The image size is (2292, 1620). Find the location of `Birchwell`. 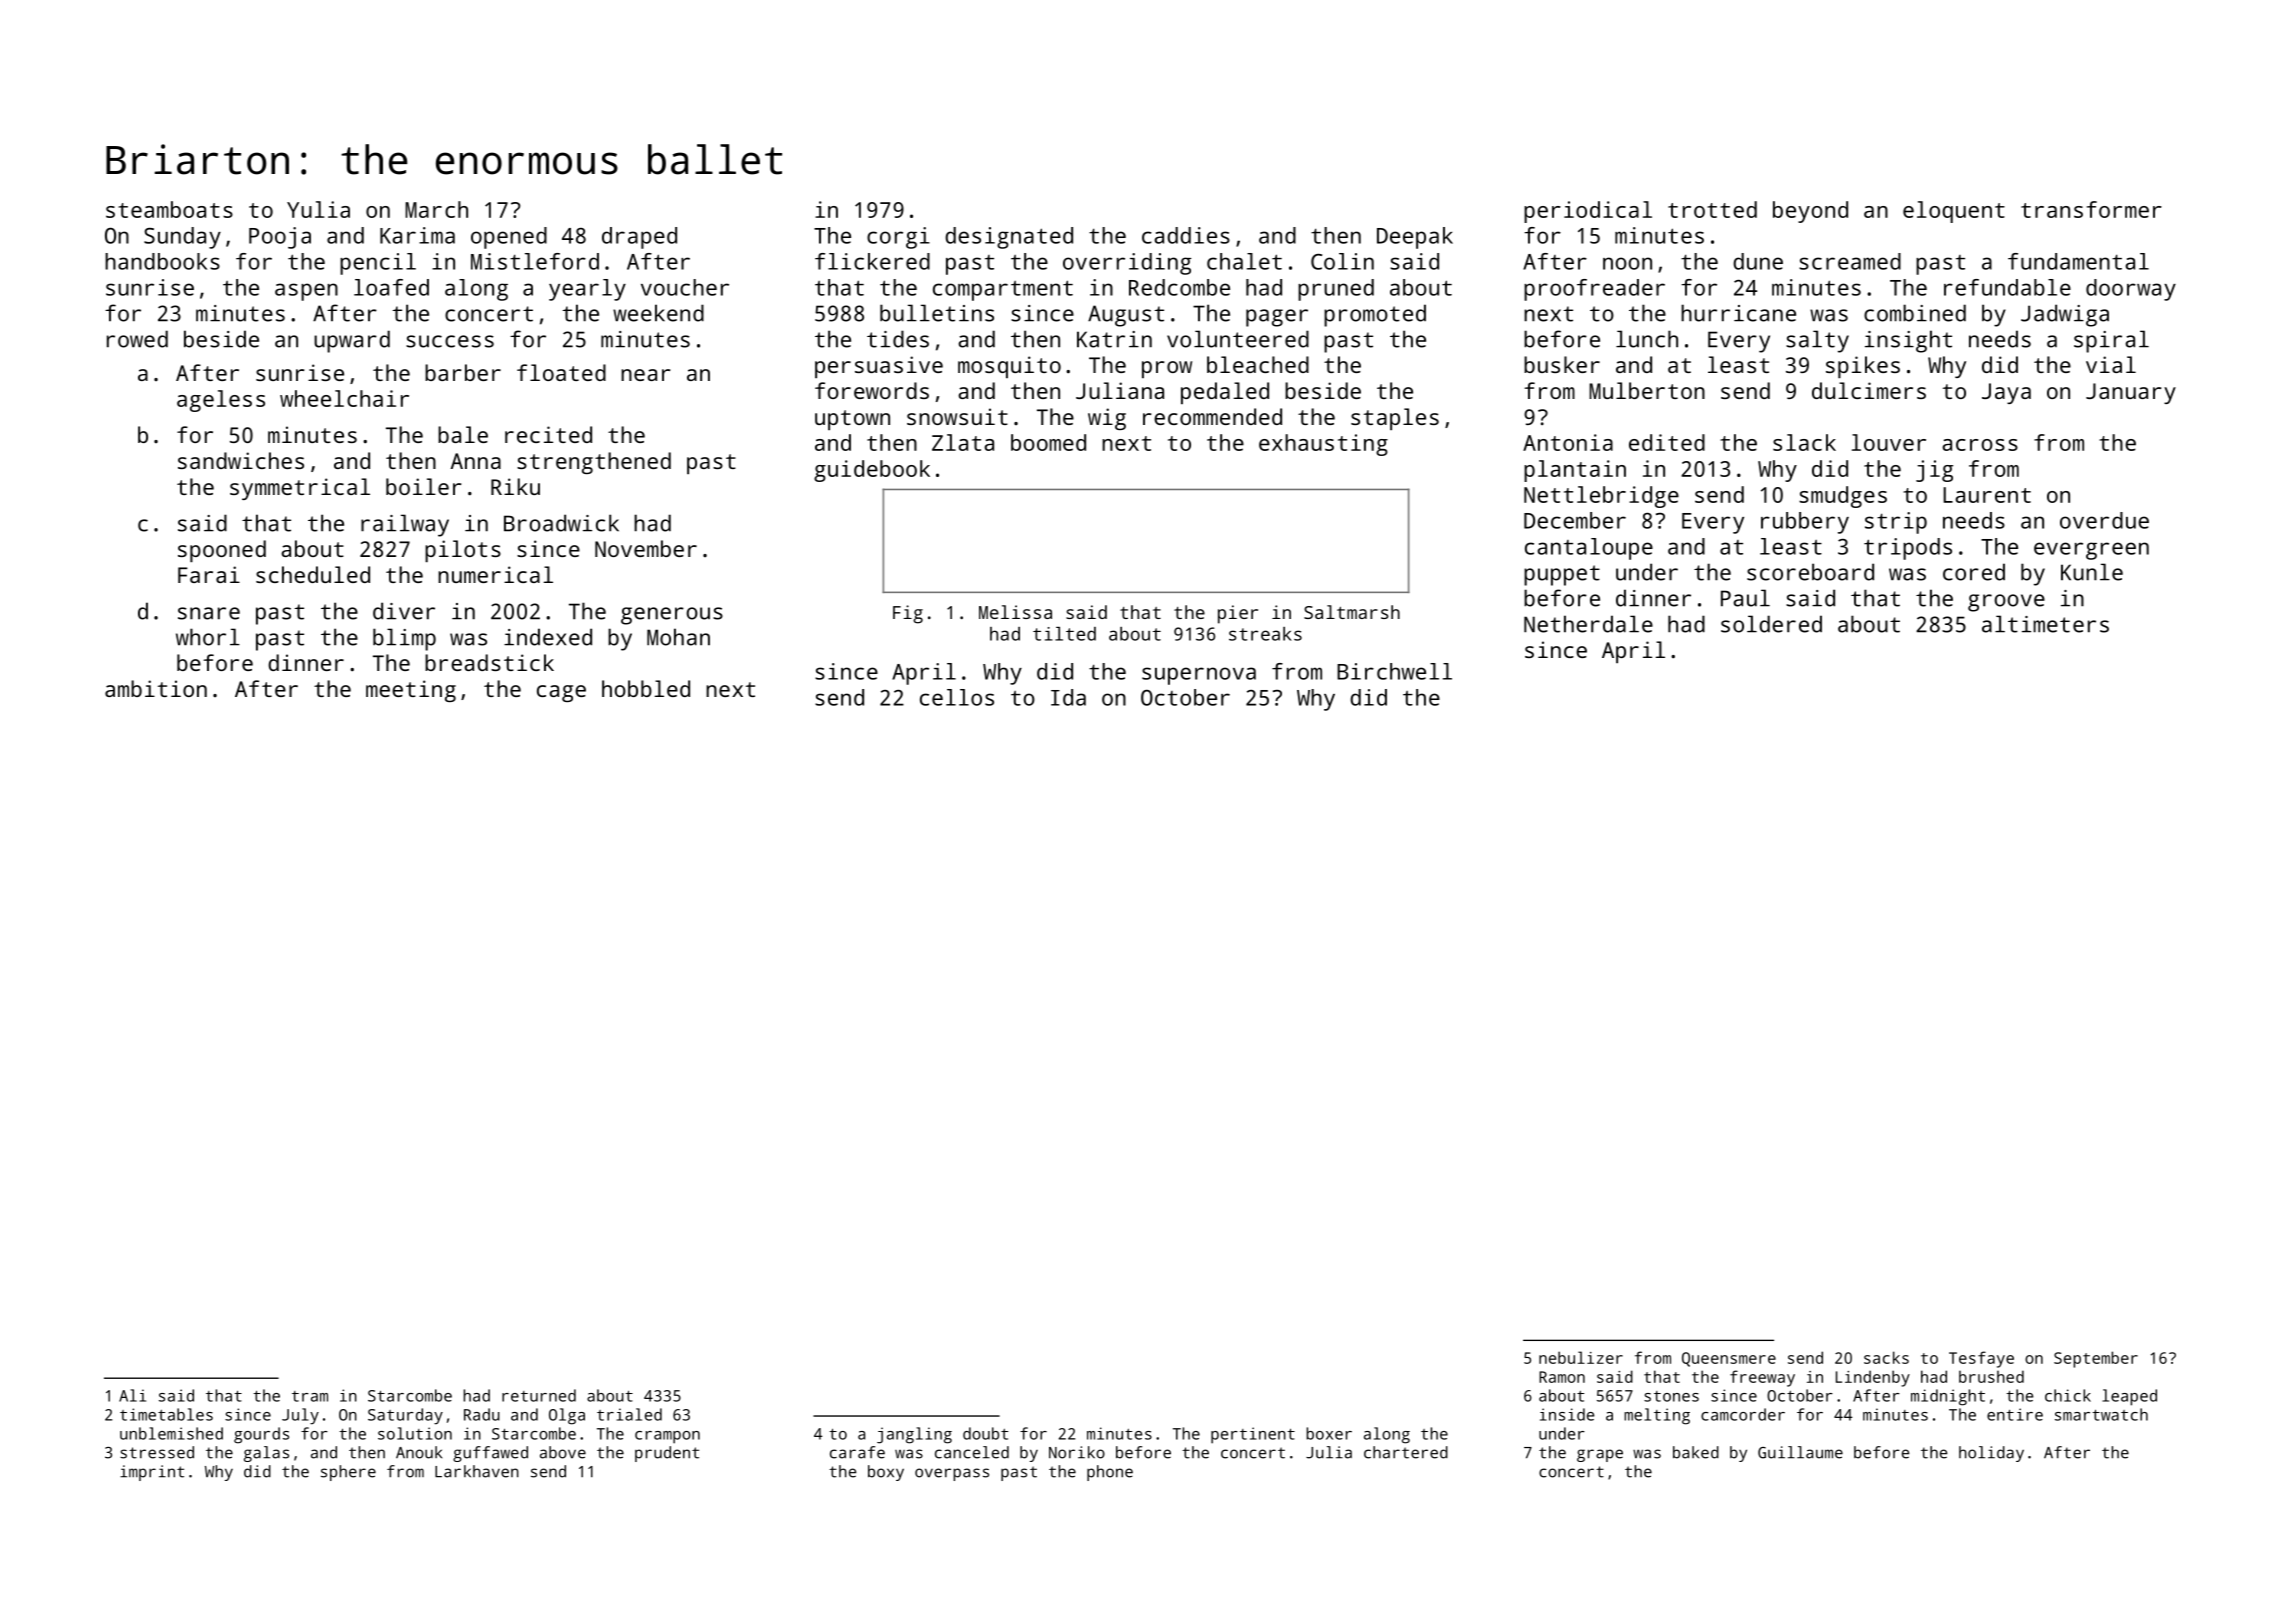

Birchwell is located at coordinates (1394, 671).
